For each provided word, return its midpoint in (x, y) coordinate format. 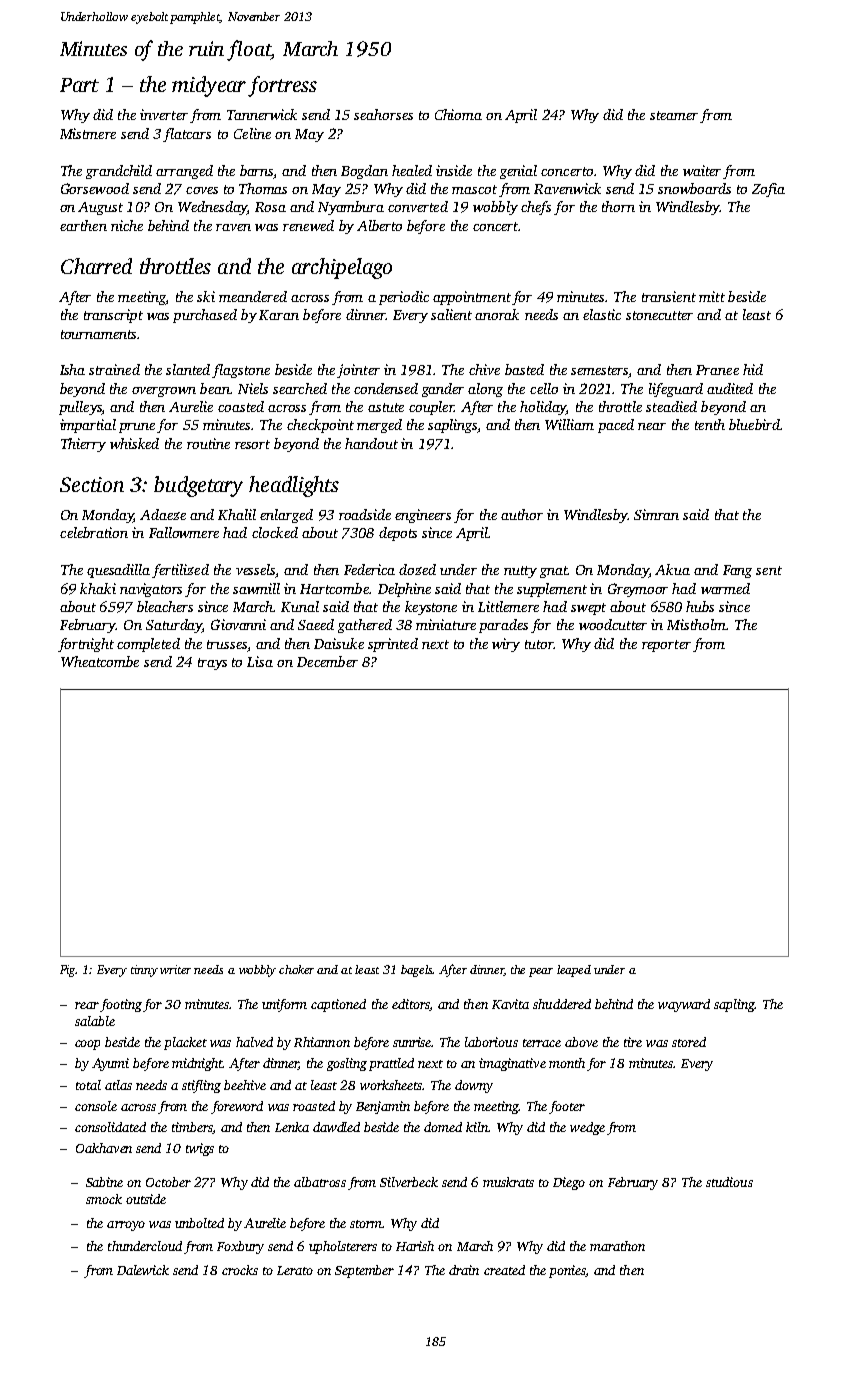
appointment (472, 298)
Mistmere (88, 133)
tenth (710, 424)
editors (410, 1004)
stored (689, 1042)
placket (185, 1043)
